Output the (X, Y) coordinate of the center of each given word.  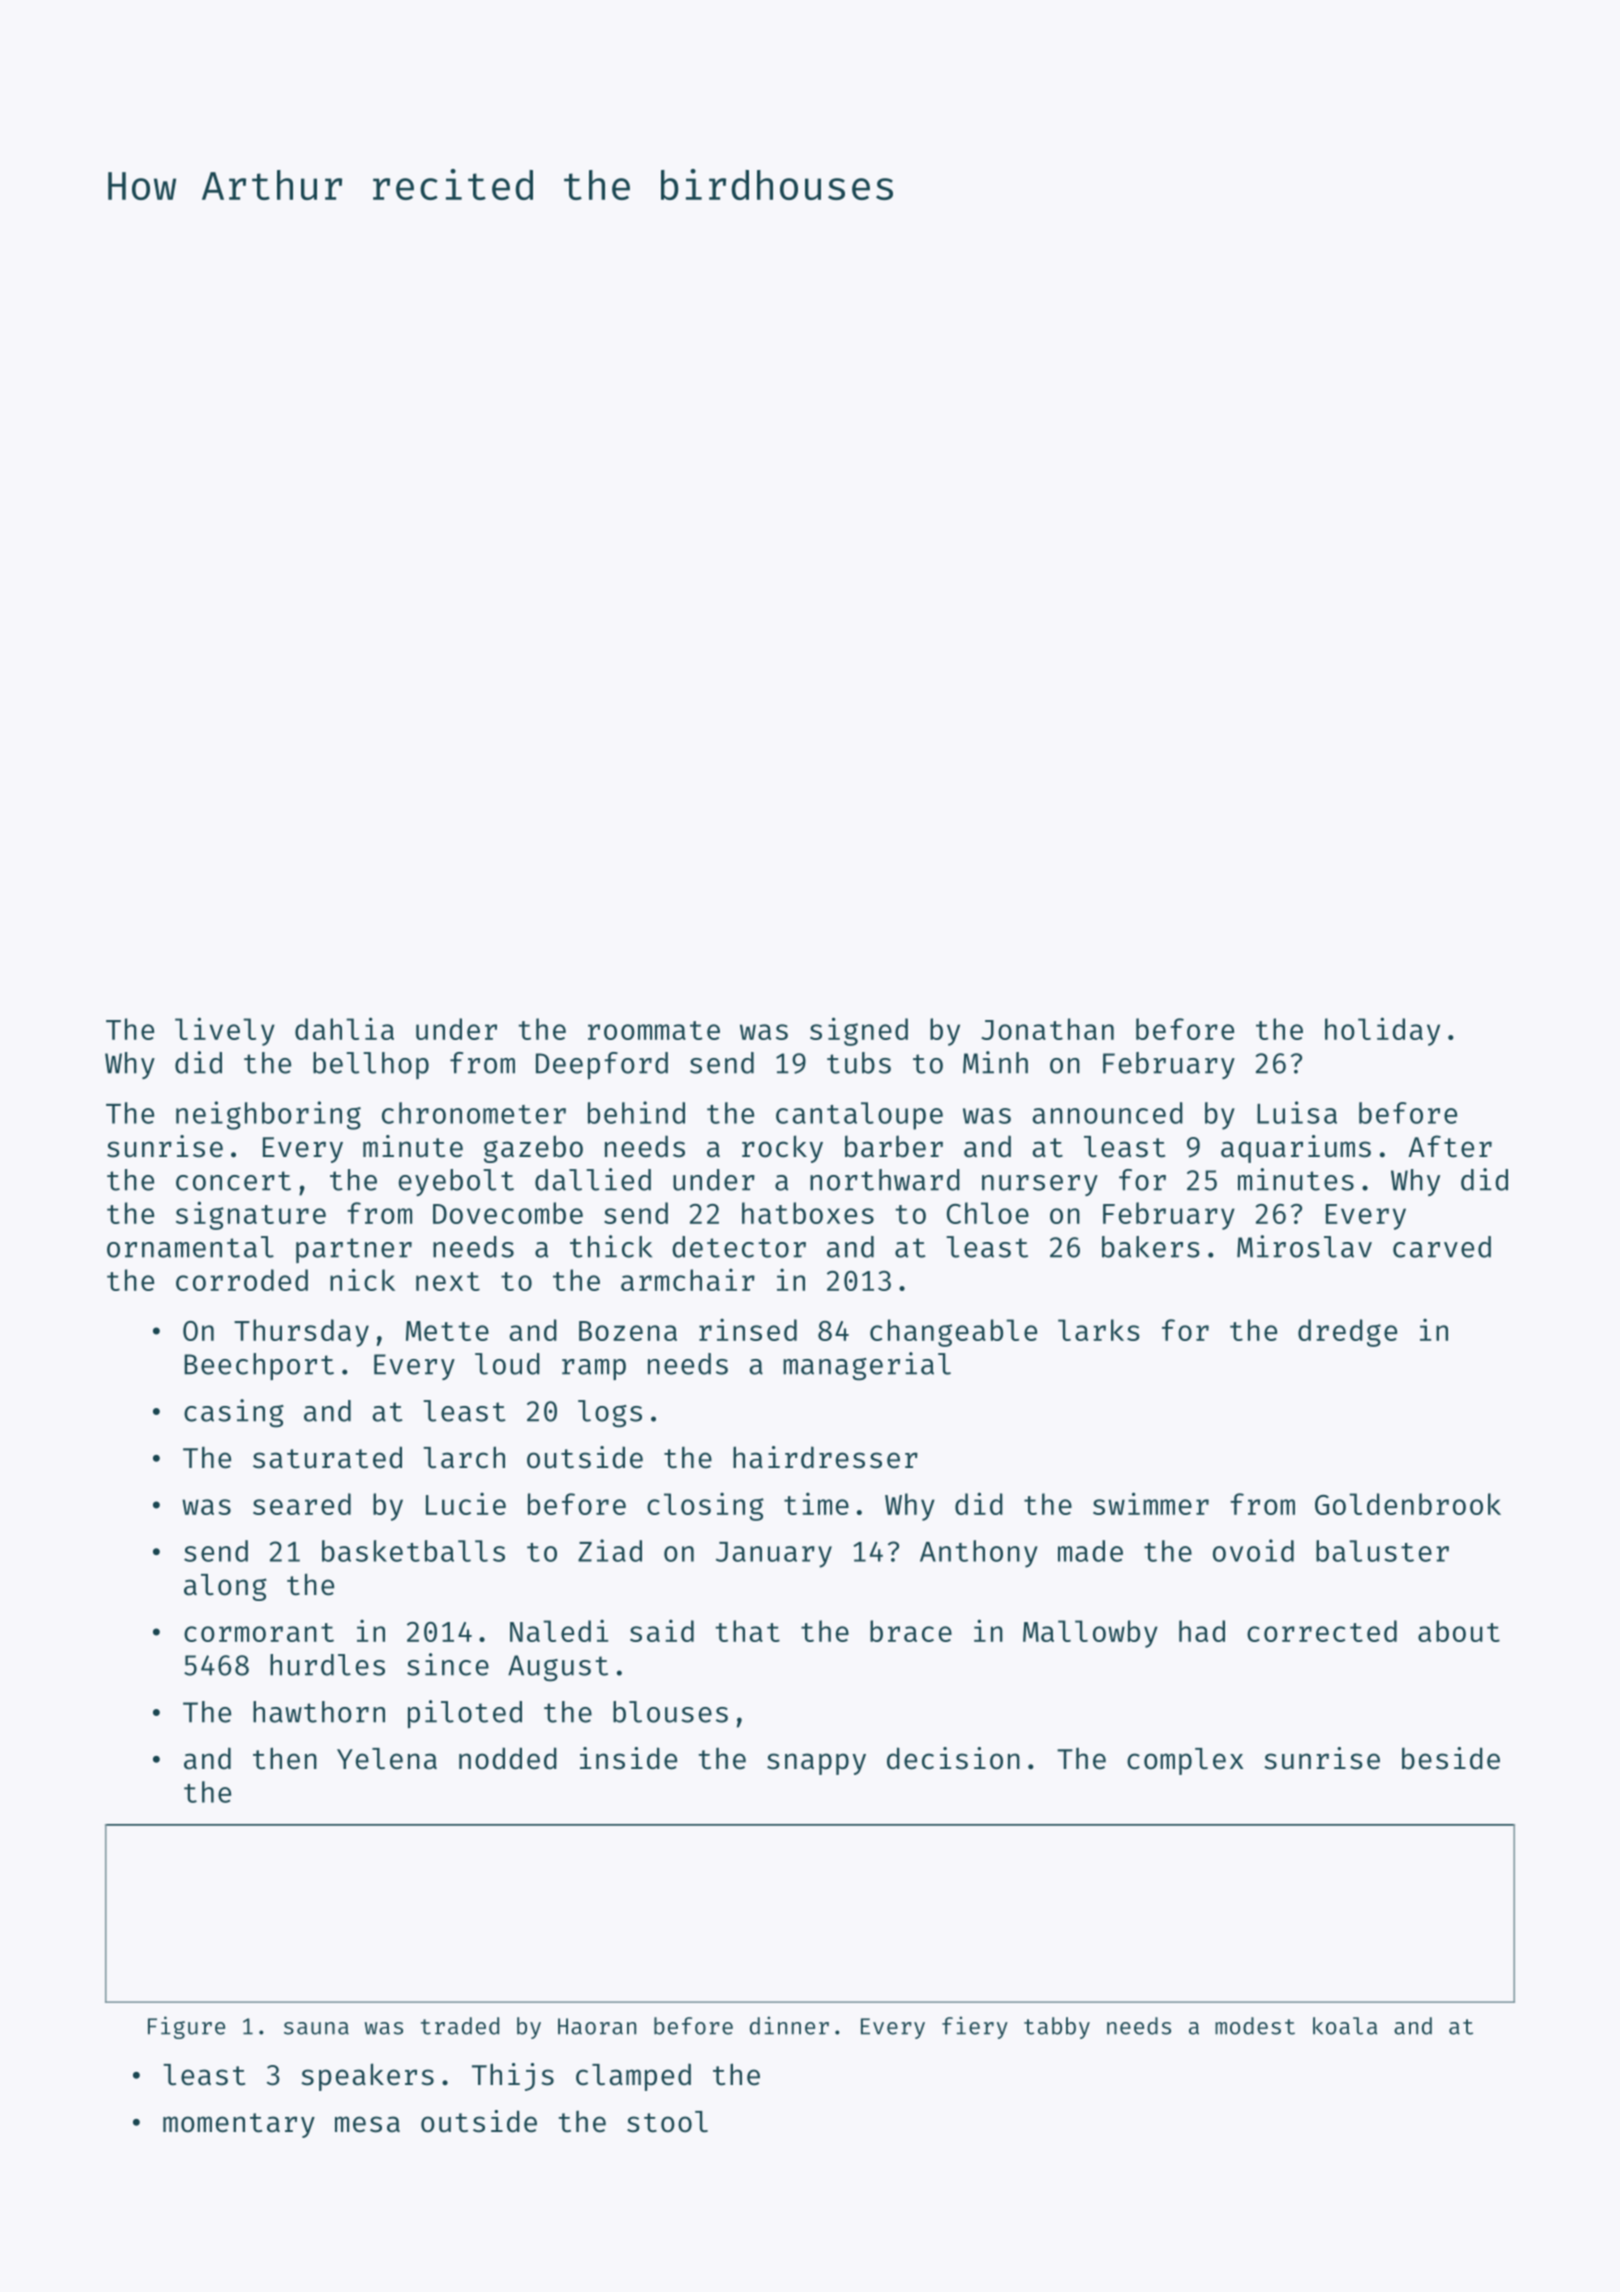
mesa (367, 2124)
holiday (1382, 1031)
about (1459, 1631)
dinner (789, 2025)
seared (302, 1504)
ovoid (1253, 1550)
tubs (859, 1063)
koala (1345, 2026)
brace (911, 1631)
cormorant (259, 1632)
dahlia (344, 1028)
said (662, 1630)
